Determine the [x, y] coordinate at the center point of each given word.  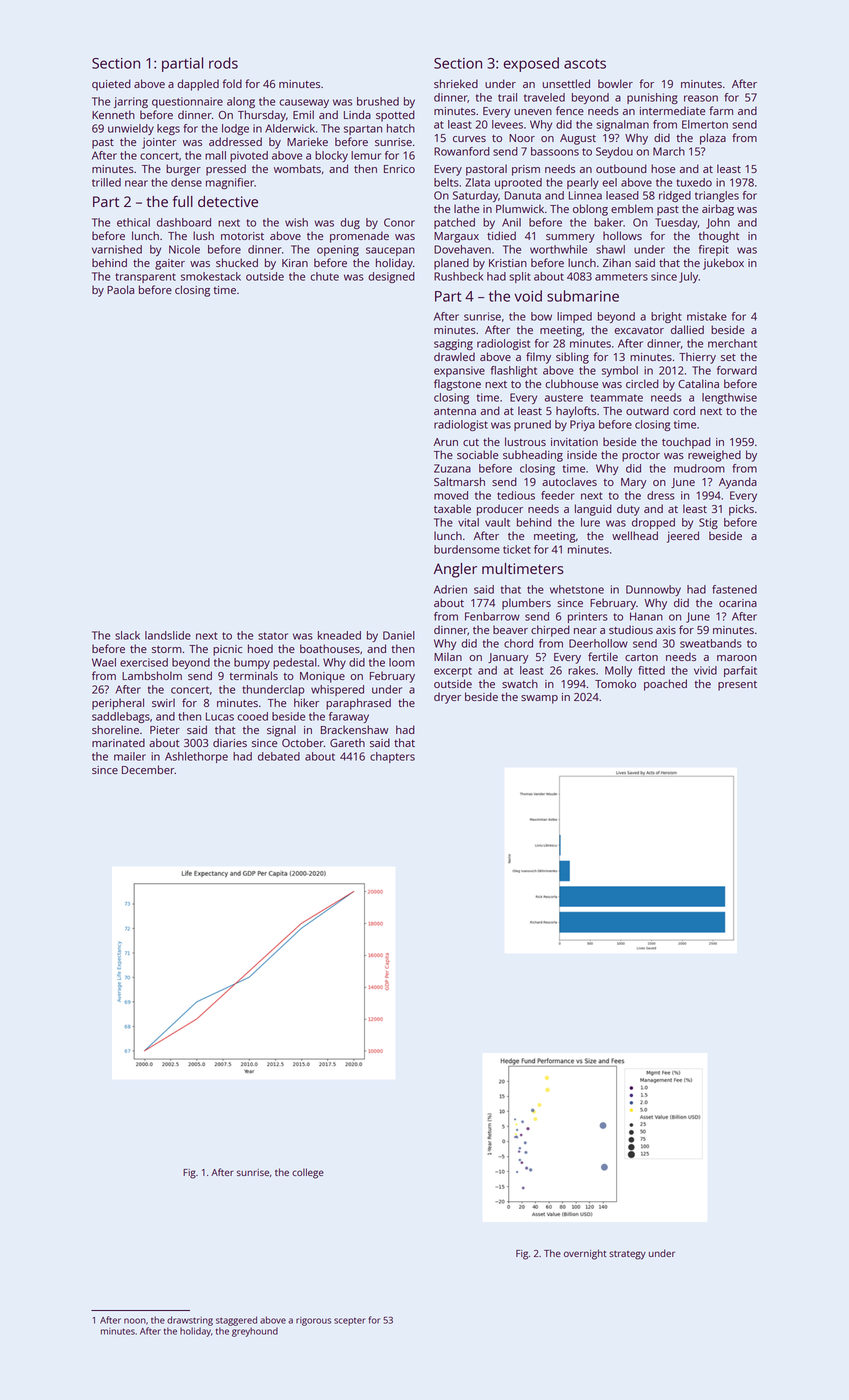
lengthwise [729, 398]
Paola [120, 289]
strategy [627, 1255]
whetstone [577, 589]
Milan [448, 656]
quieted [111, 85]
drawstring [190, 1321]
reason [701, 98]
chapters [392, 757]
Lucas [220, 716]
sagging [453, 344]
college [308, 1173]
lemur [366, 155]
